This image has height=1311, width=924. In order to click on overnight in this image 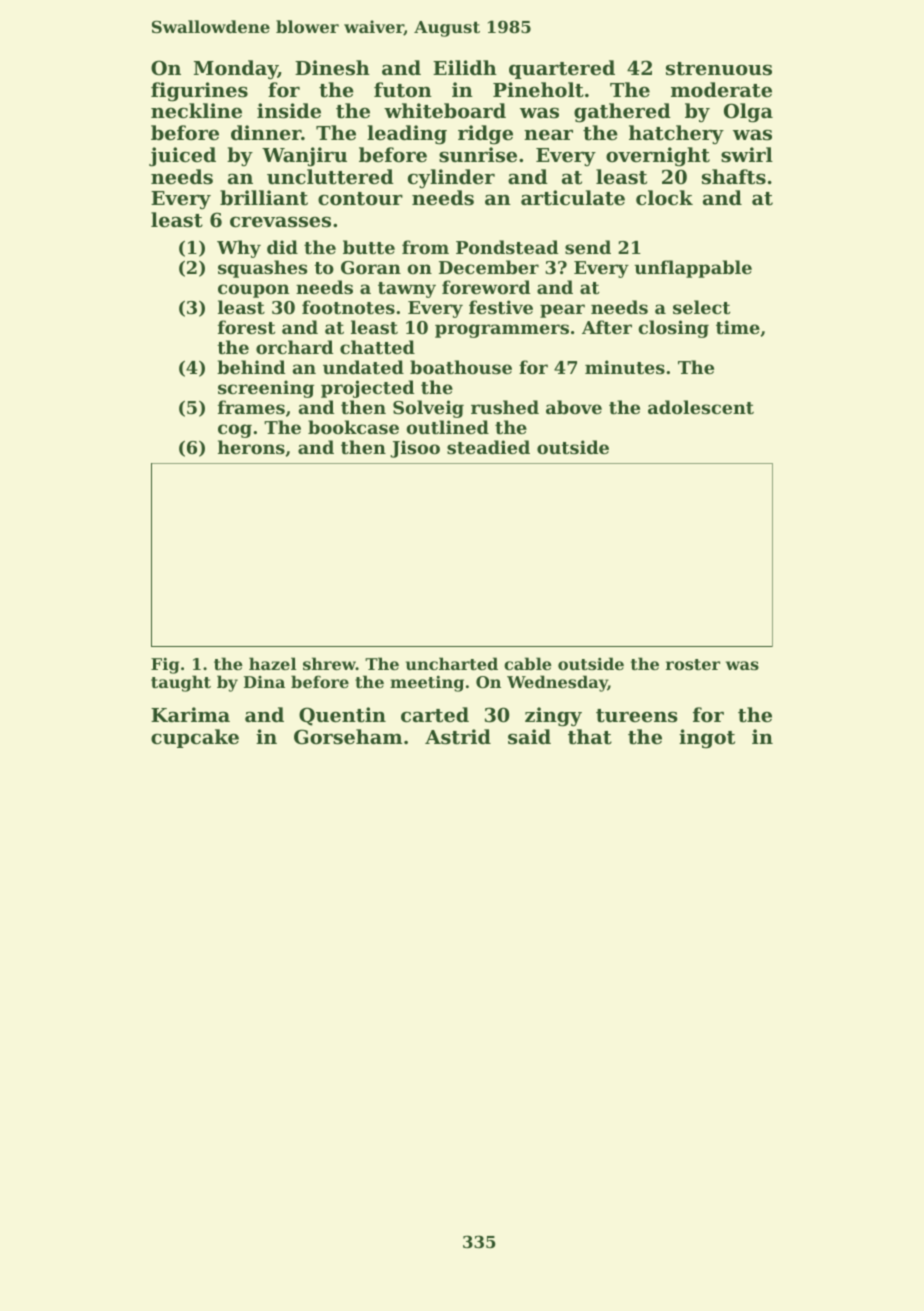, I will do `click(658, 157)`.
